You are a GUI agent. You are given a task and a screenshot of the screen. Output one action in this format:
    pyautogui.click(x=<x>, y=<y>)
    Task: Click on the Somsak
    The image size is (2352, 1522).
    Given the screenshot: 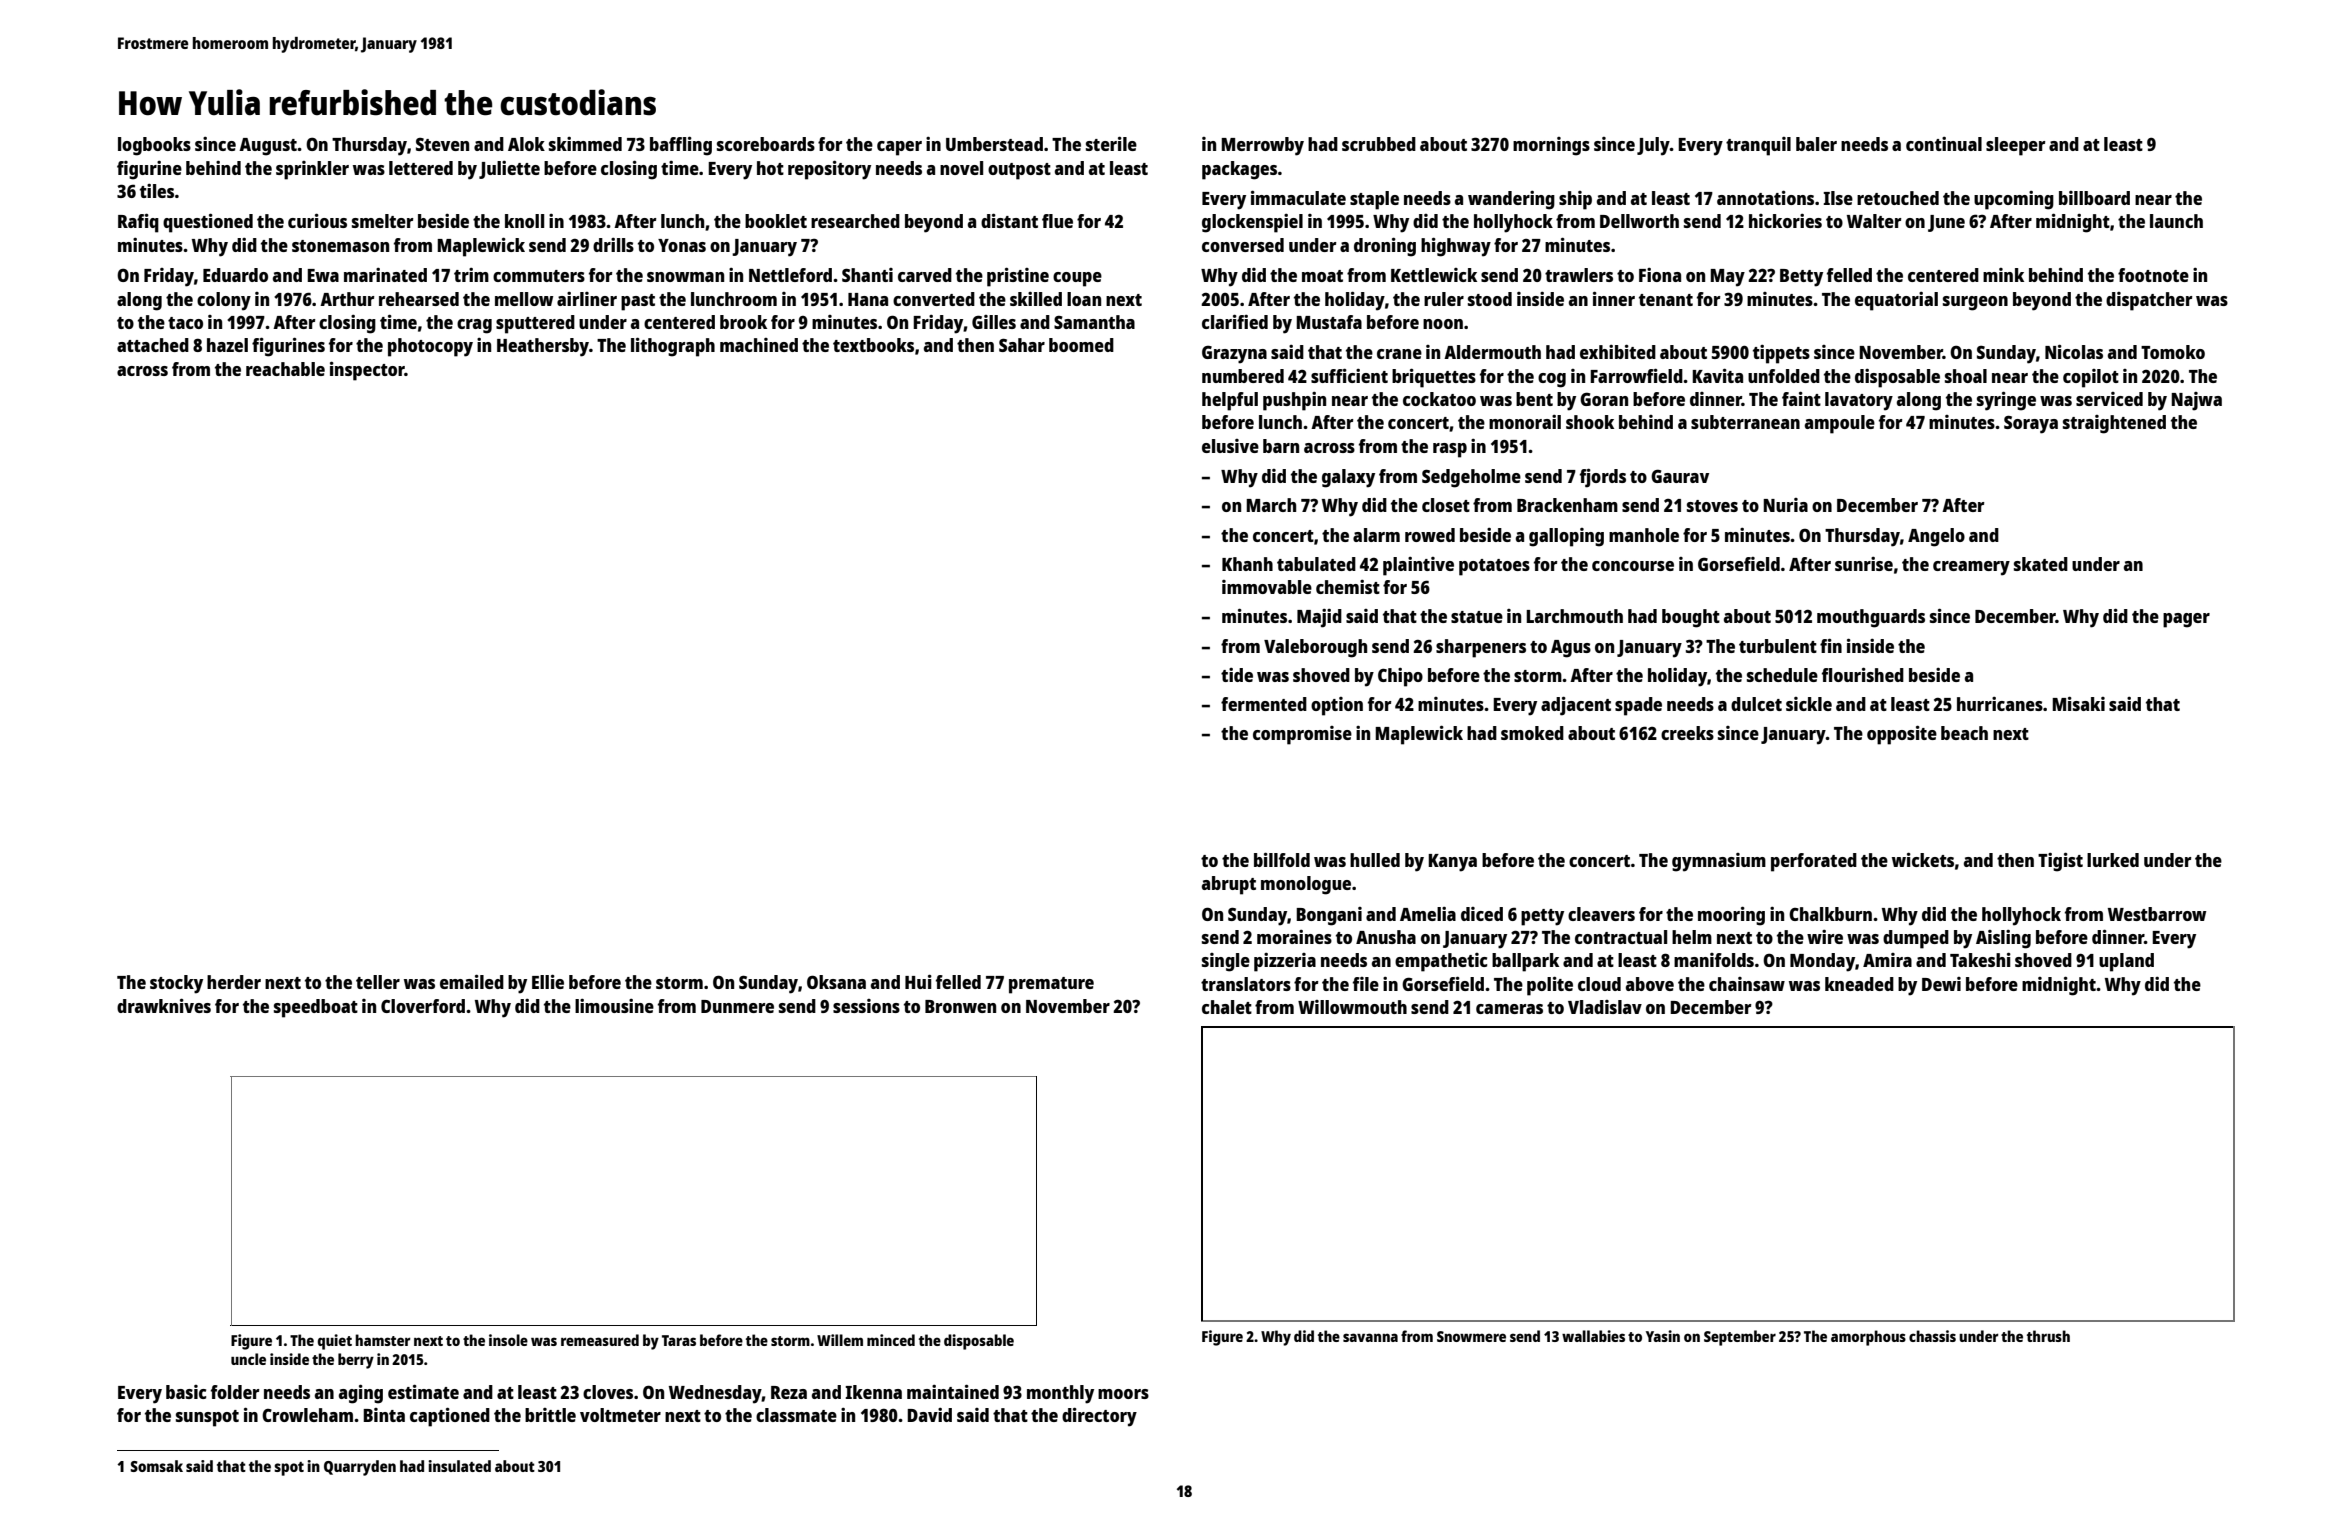 What is the action you would take?
    pyautogui.click(x=156, y=1466)
